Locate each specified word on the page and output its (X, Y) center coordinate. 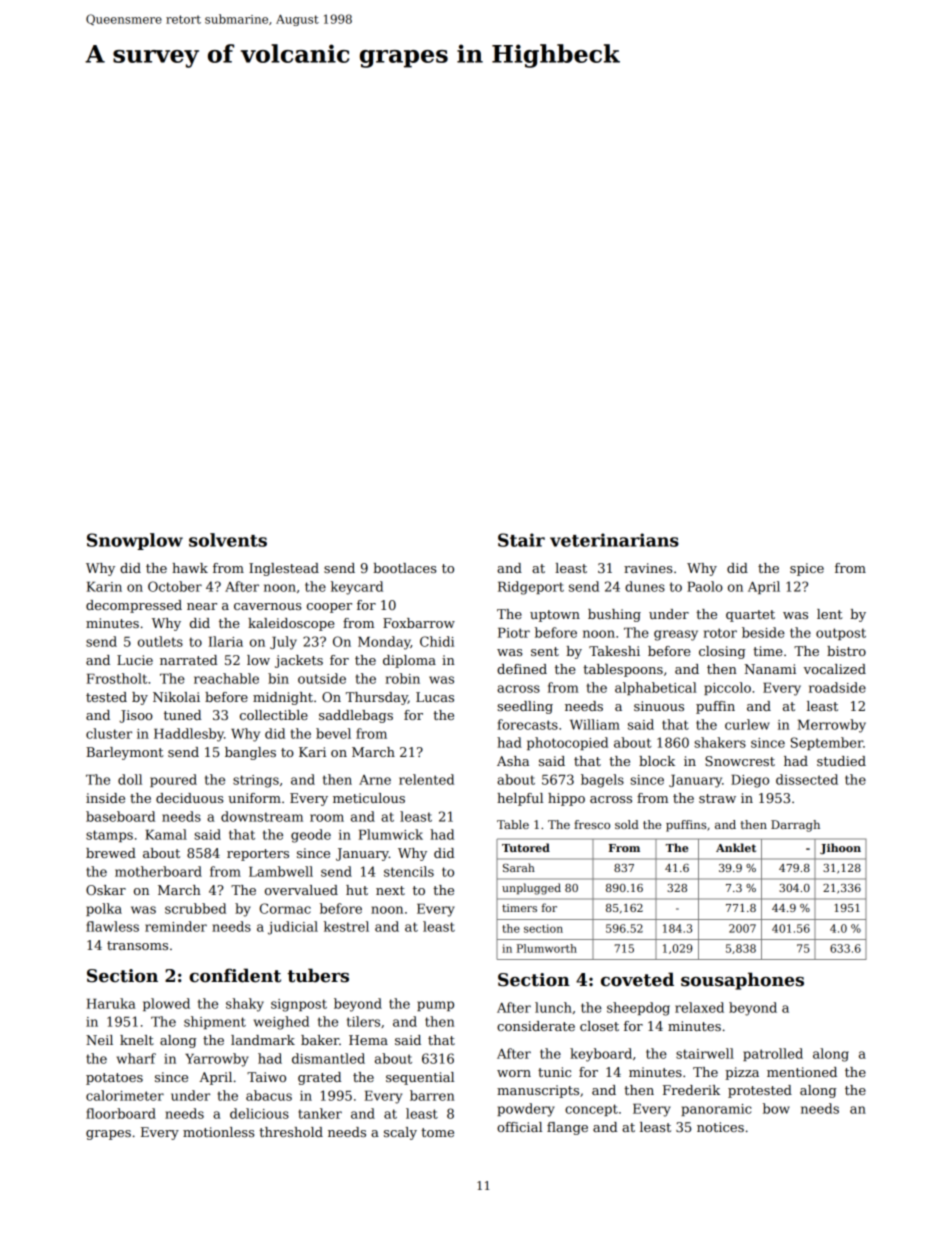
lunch (553, 1007)
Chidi (437, 641)
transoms (137, 945)
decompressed (134, 606)
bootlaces (404, 568)
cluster (109, 733)
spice (807, 569)
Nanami (770, 669)
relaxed (699, 1007)
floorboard (121, 1113)
